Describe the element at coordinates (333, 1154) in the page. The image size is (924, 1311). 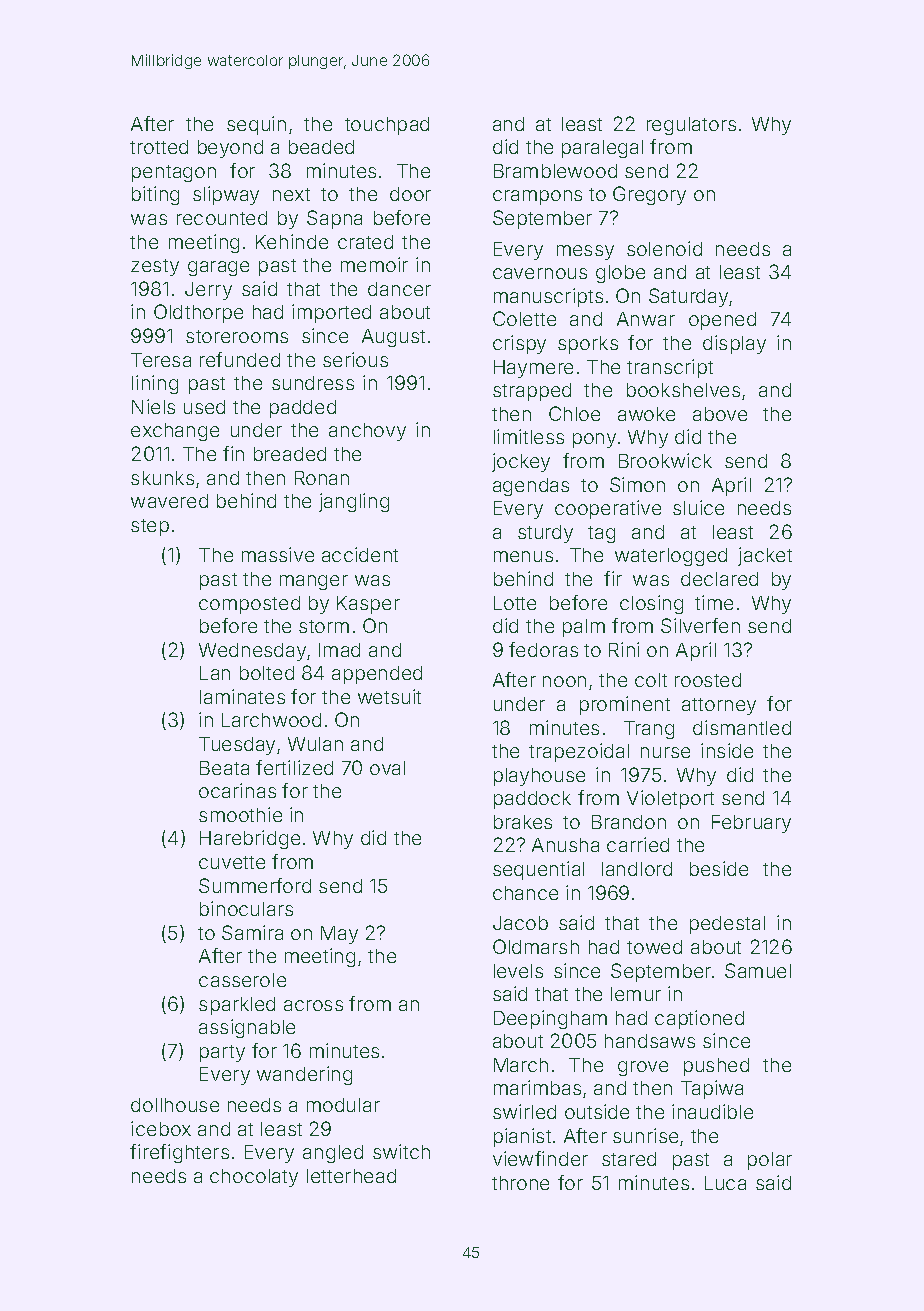
I see `angled` at that location.
